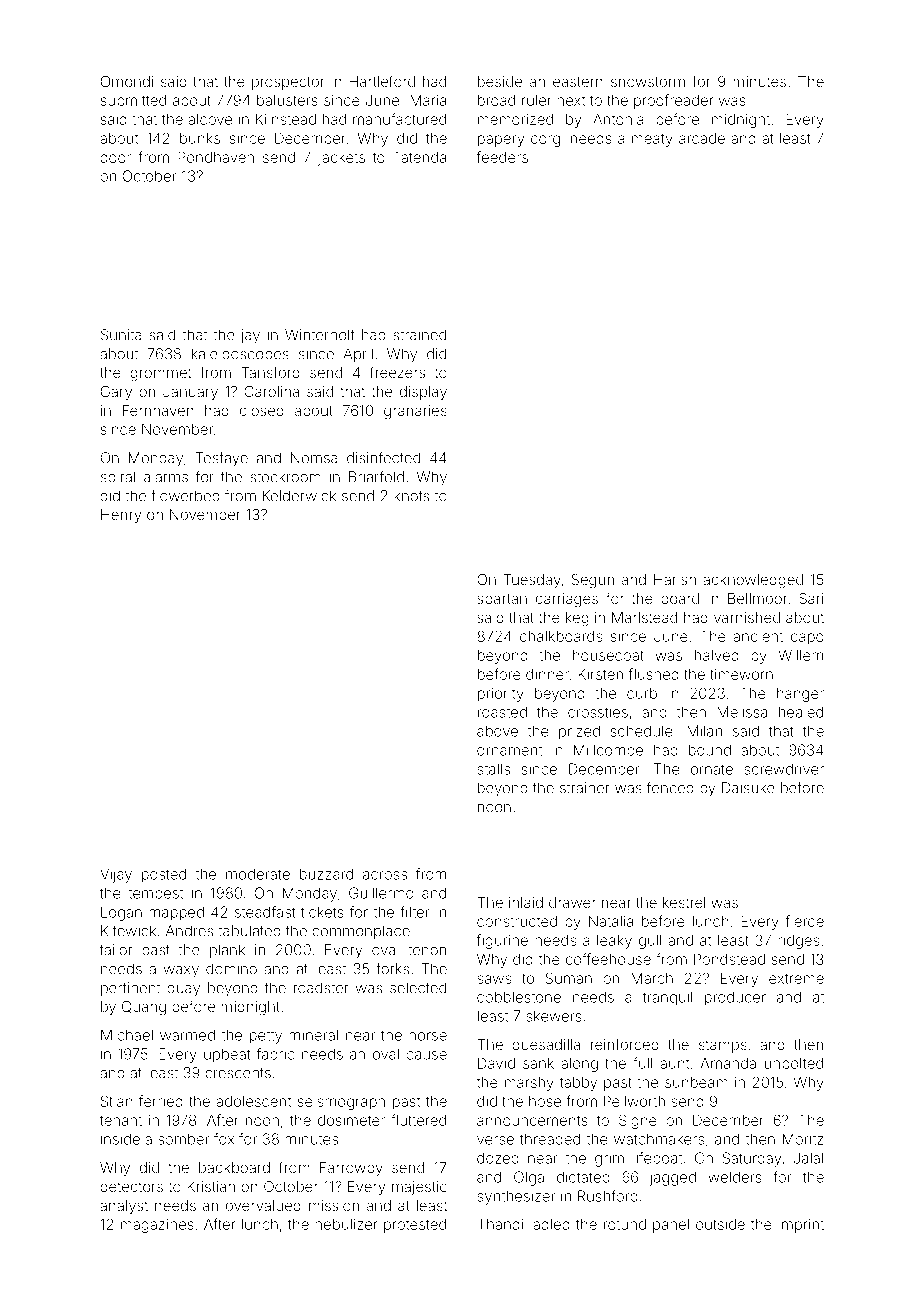 This screenshot has width=924, height=1308. What do you see at coordinates (116, 875) in the screenshot?
I see `Vijay` at bounding box center [116, 875].
